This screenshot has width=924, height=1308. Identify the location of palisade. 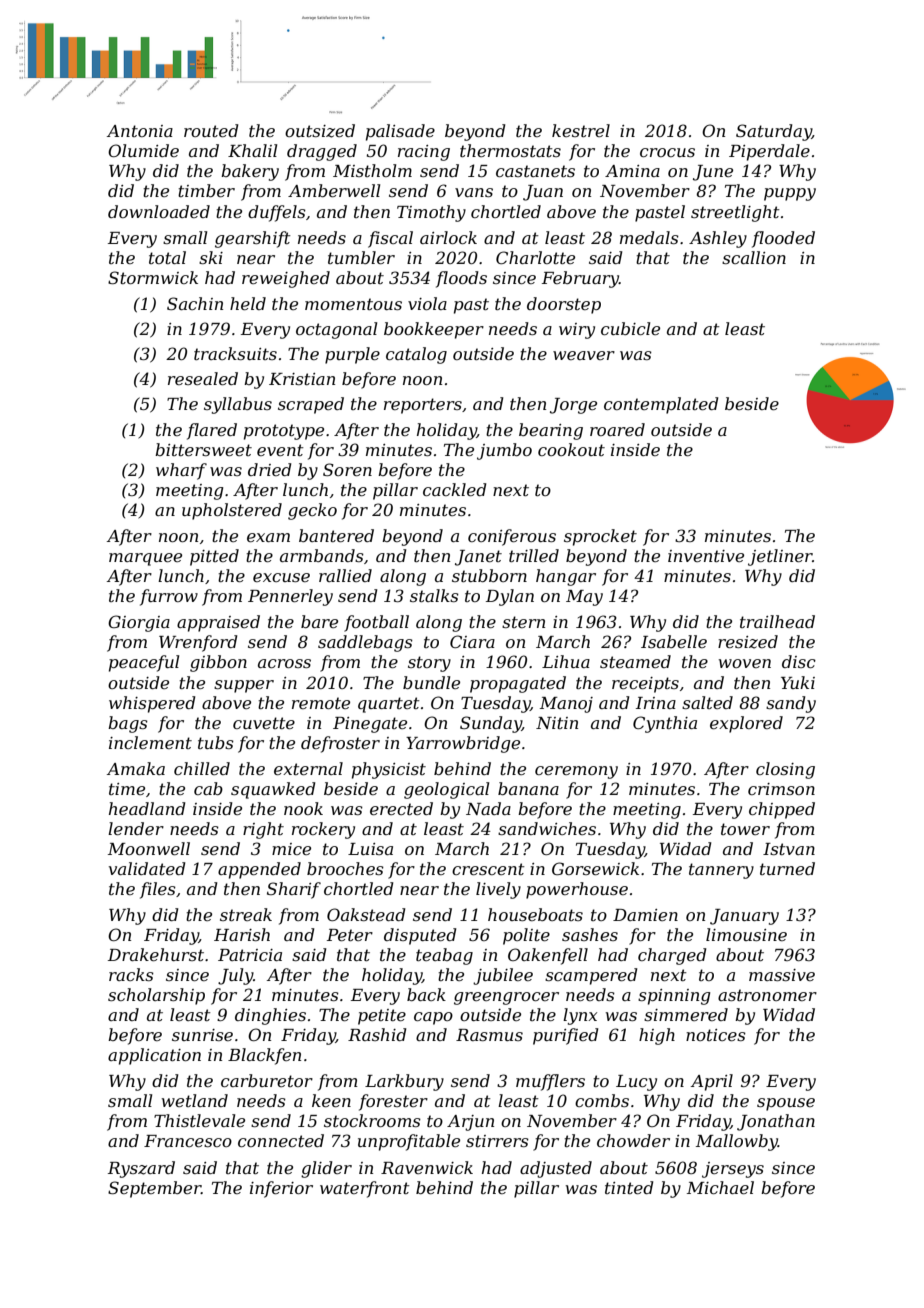
(400, 132).
